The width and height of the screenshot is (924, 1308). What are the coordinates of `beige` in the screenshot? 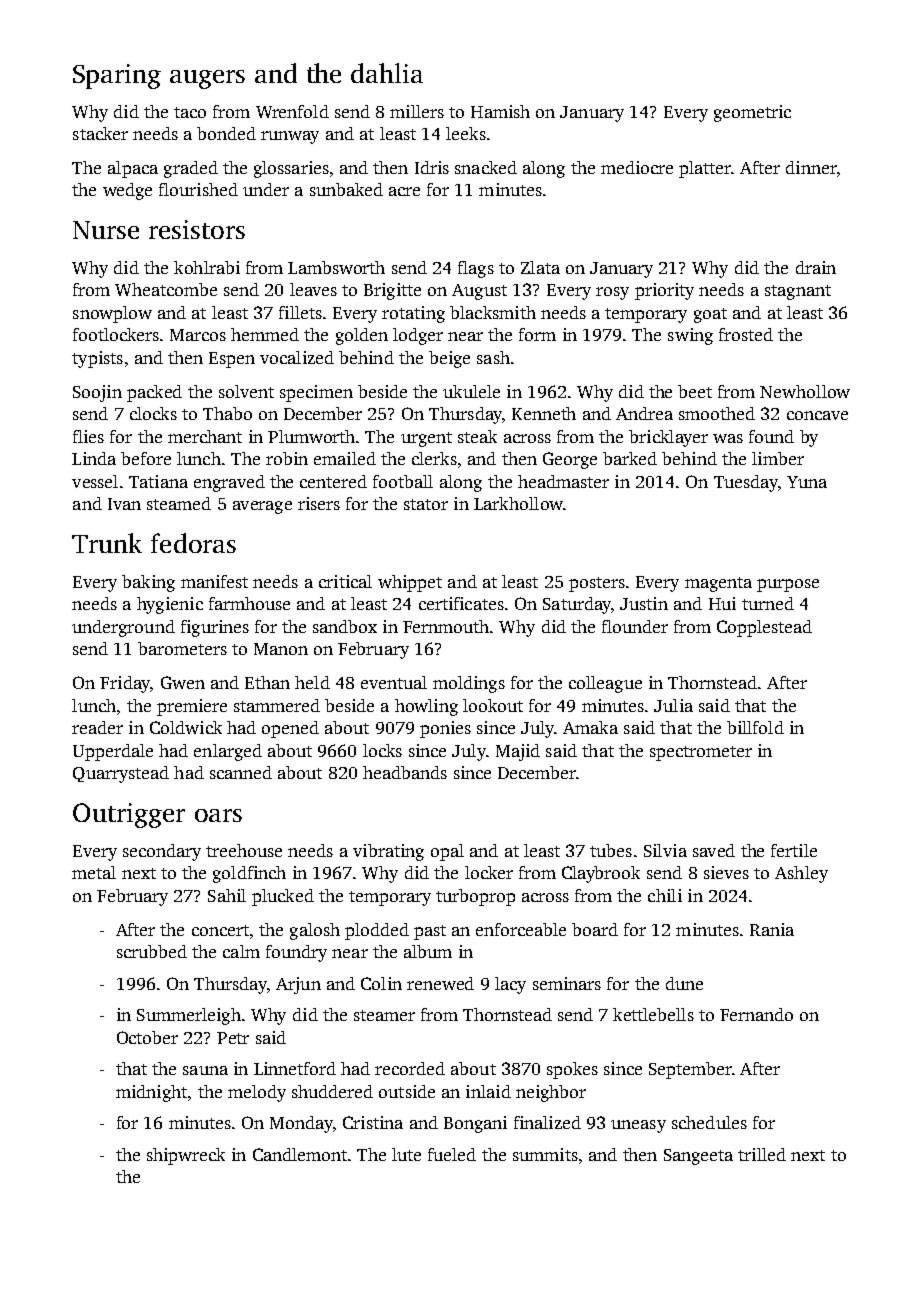 It's located at (449, 359).
